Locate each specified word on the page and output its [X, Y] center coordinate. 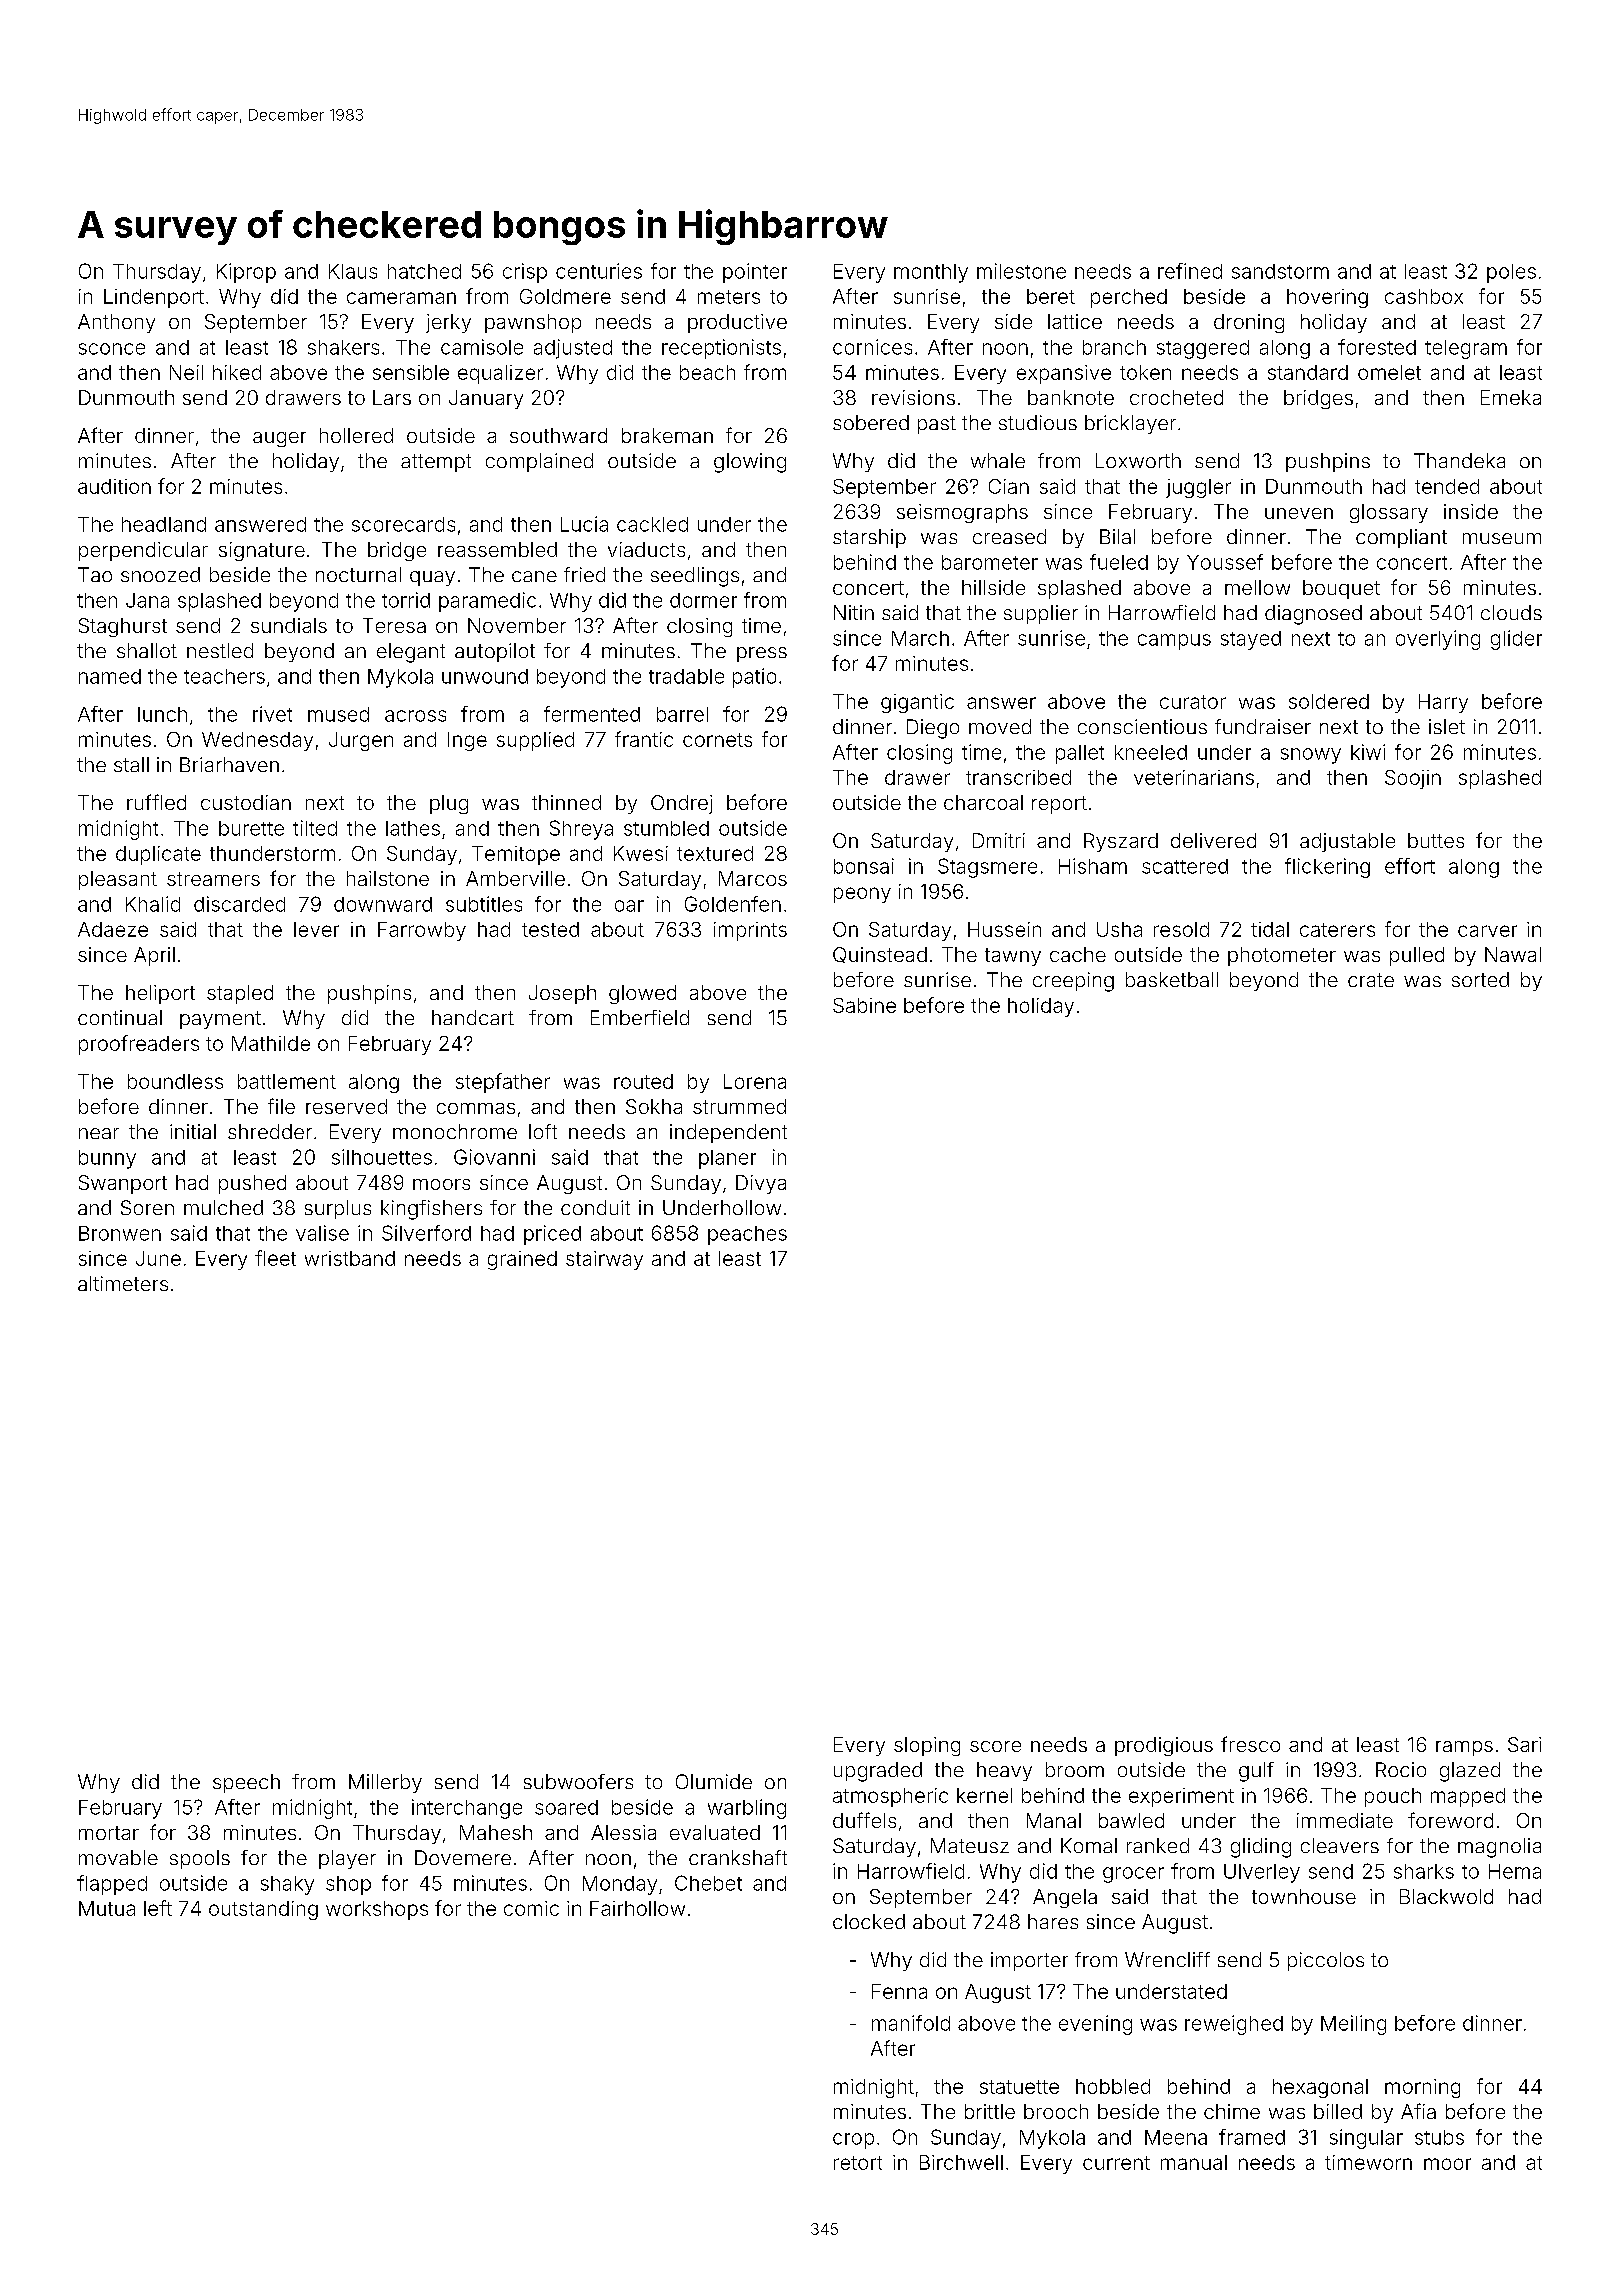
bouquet [1341, 589]
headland [164, 524]
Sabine [864, 1005]
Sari [1524, 1744]
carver [1487, 931]
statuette [1019, 2087]
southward [558, 435]
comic [531, 1908]
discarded [239, 904]
